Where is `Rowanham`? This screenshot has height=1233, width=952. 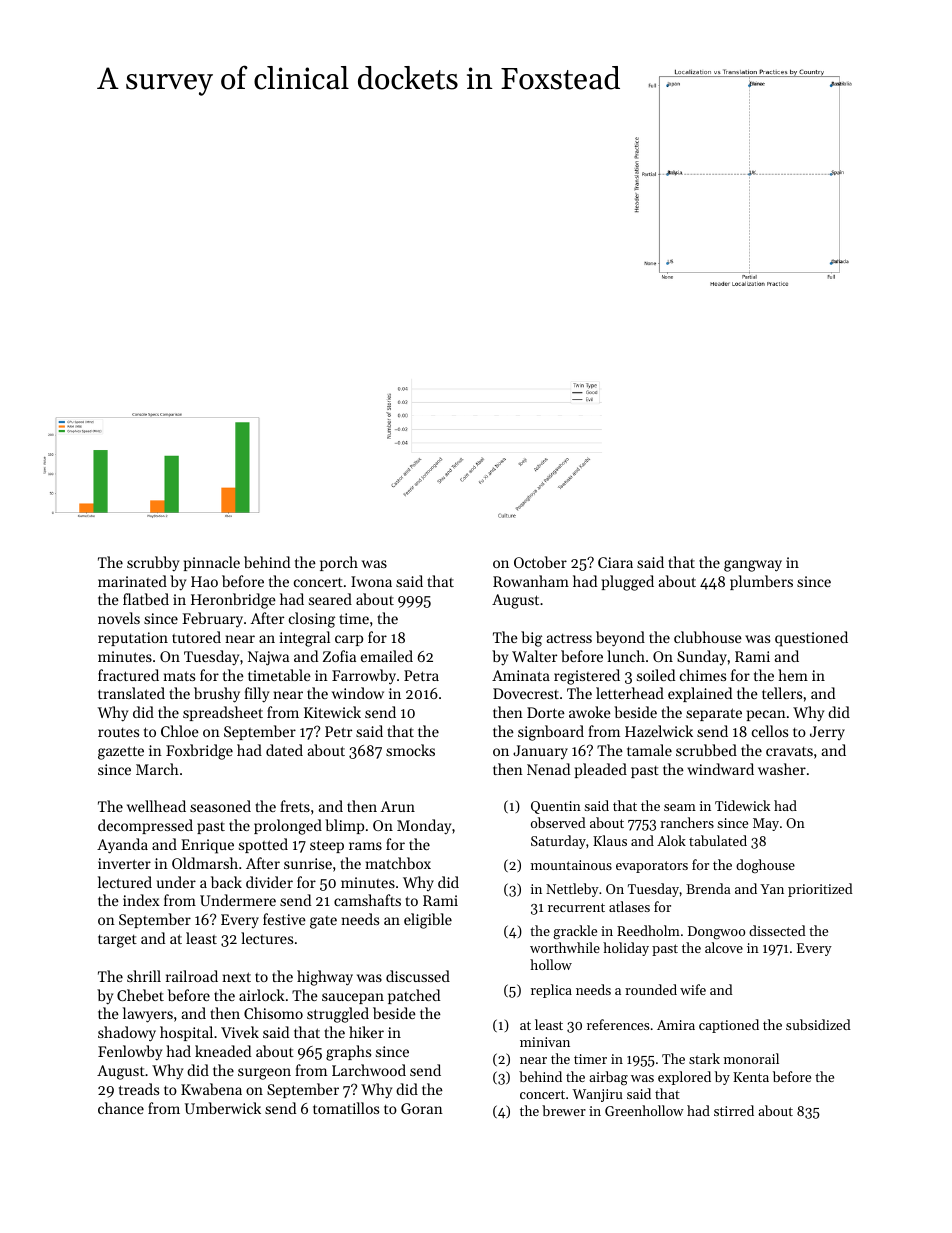 Rowanham is located at coordinates (531, 581).
